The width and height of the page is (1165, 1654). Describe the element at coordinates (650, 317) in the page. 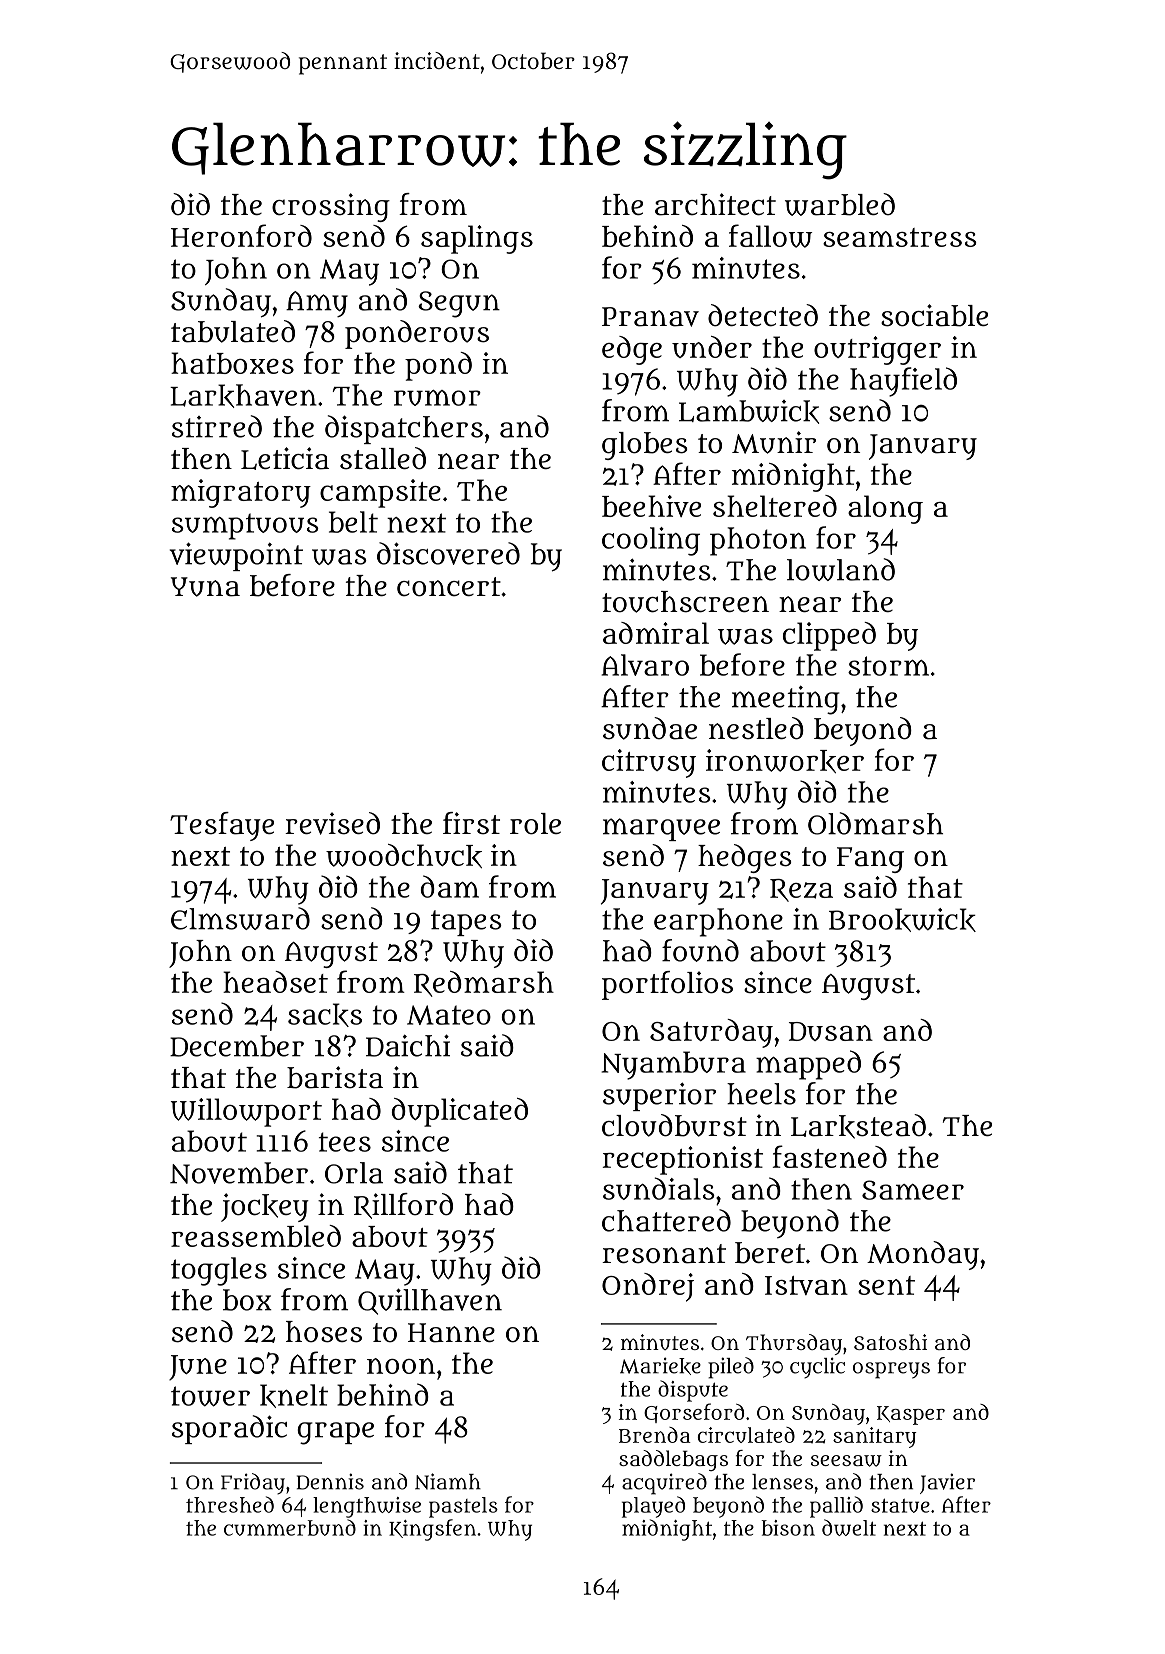

I see `Pranav` at that location.
